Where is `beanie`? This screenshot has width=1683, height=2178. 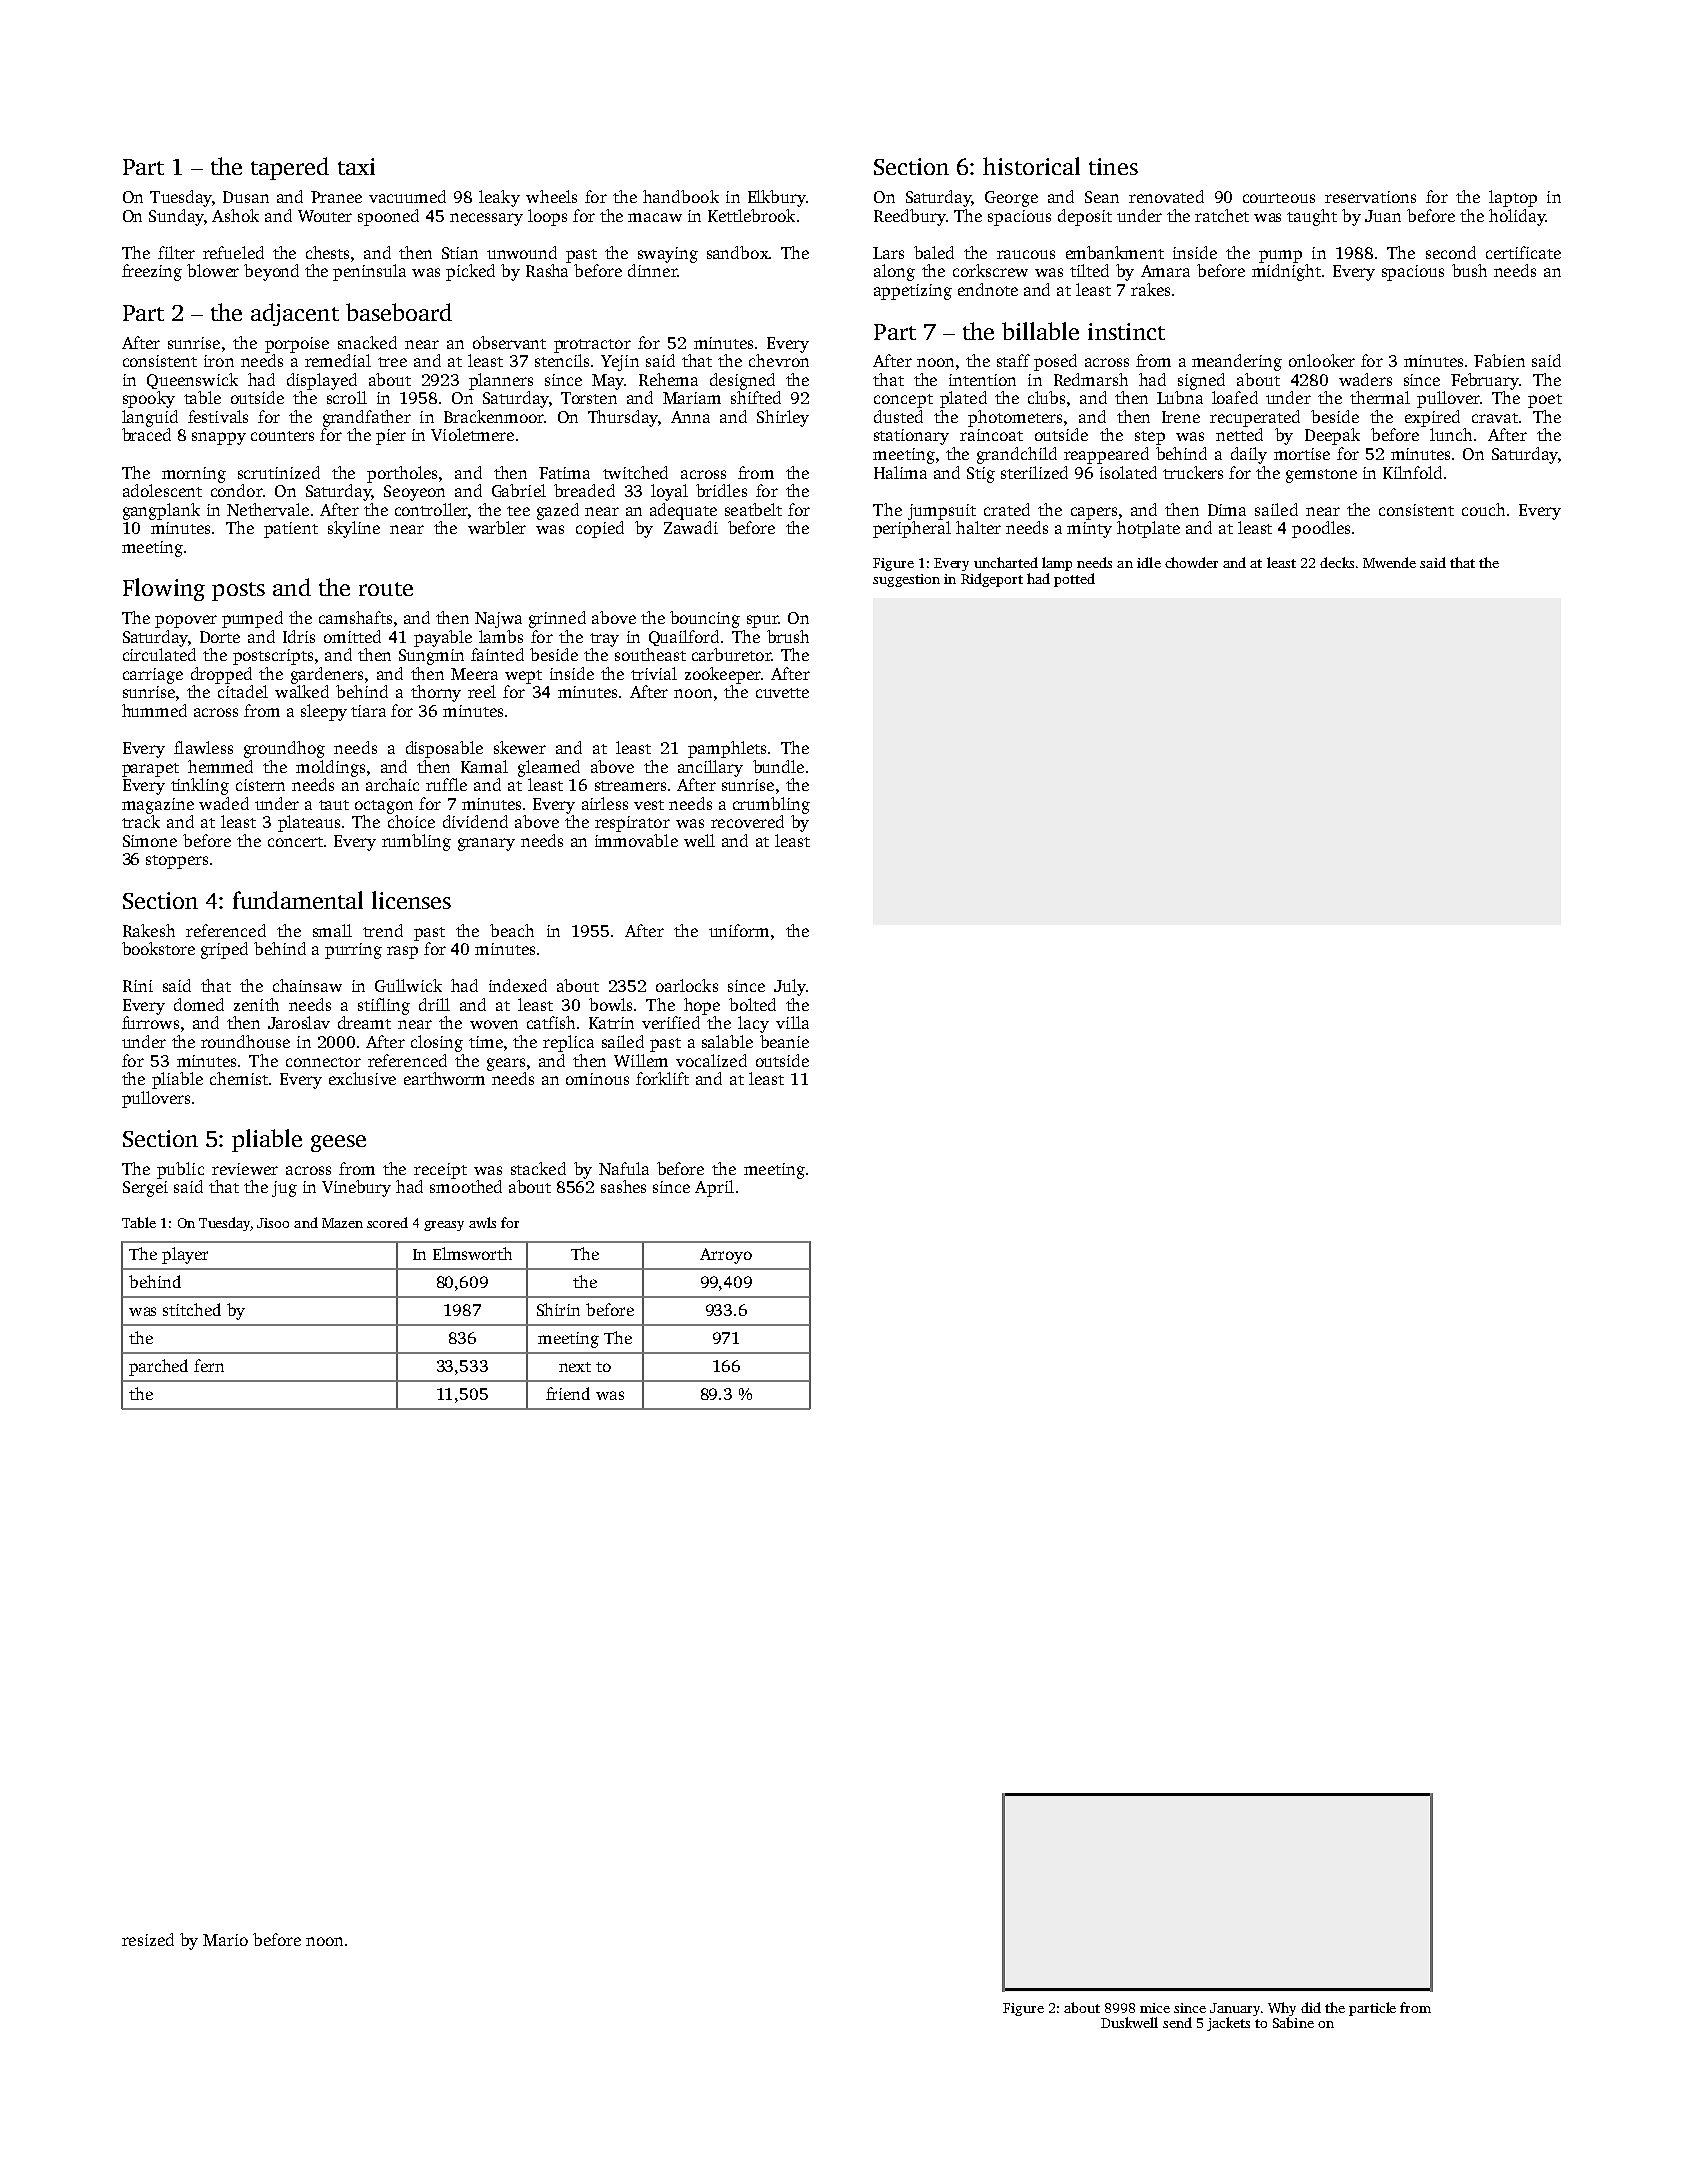
beanie is located at coordinates (784, 1041).
